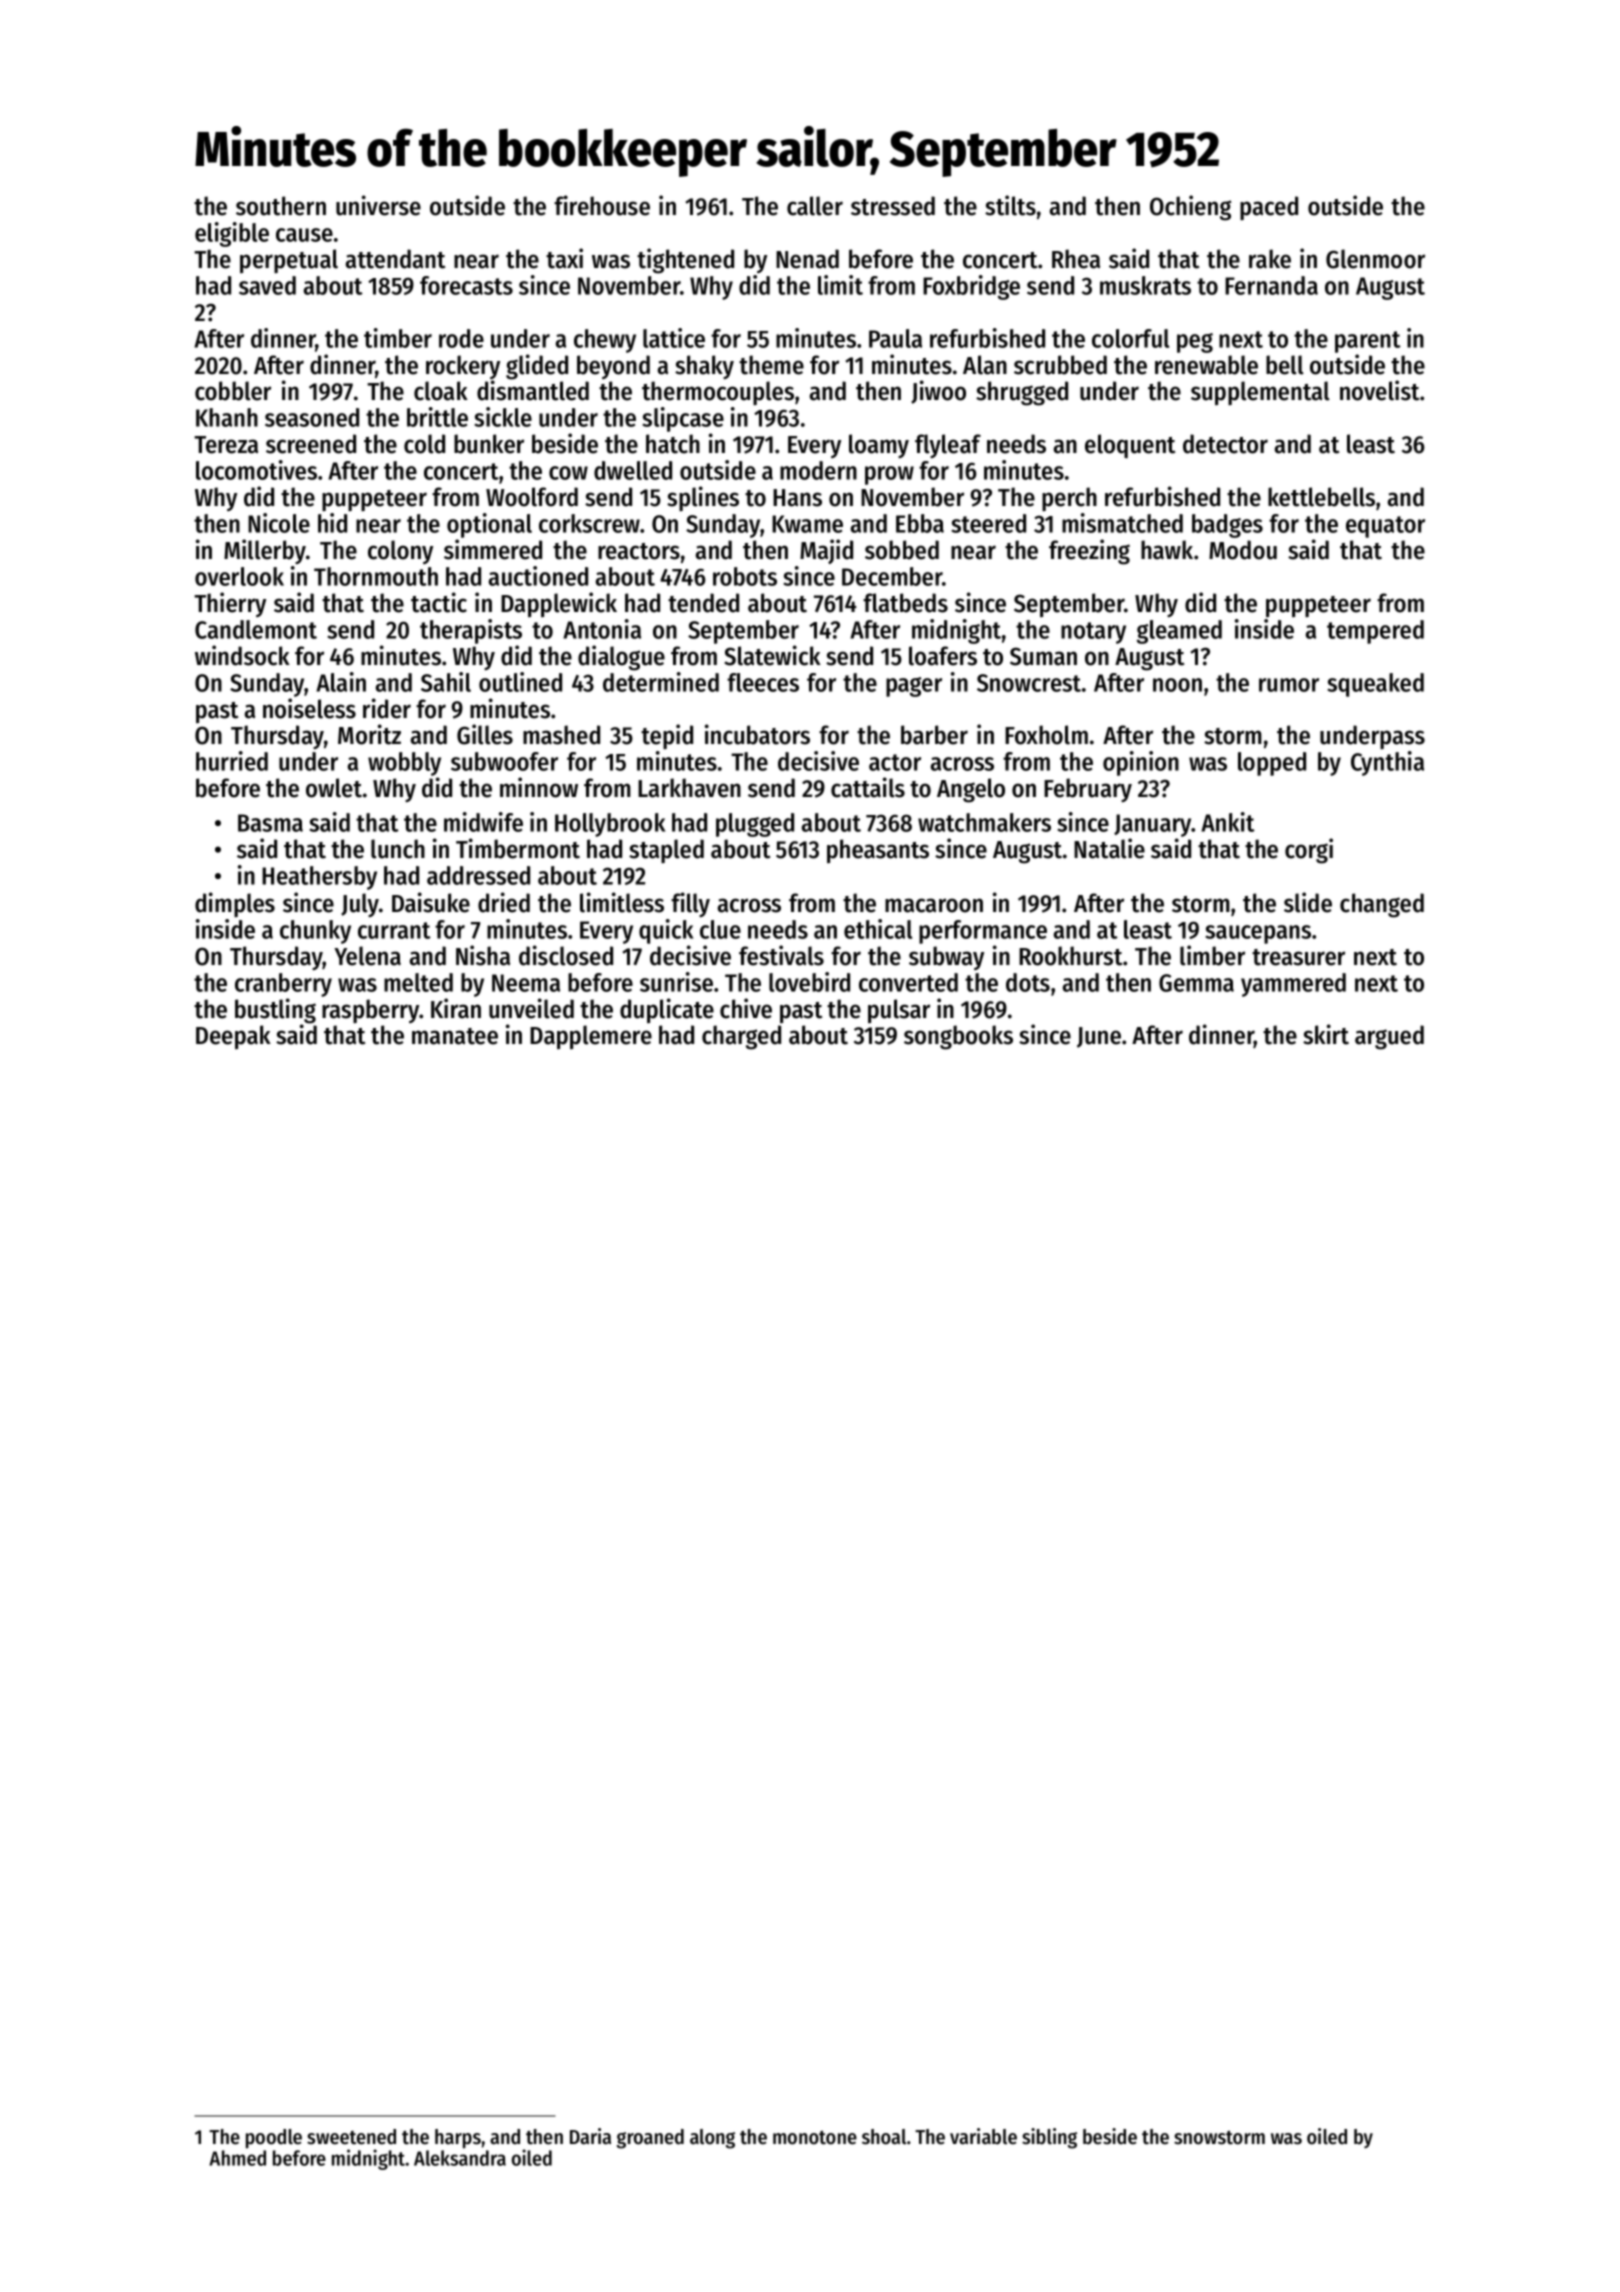  What do you see at coordinates (1326, 1034) in the image?
I see `skirt` at bounding box center [1326, 1034].
